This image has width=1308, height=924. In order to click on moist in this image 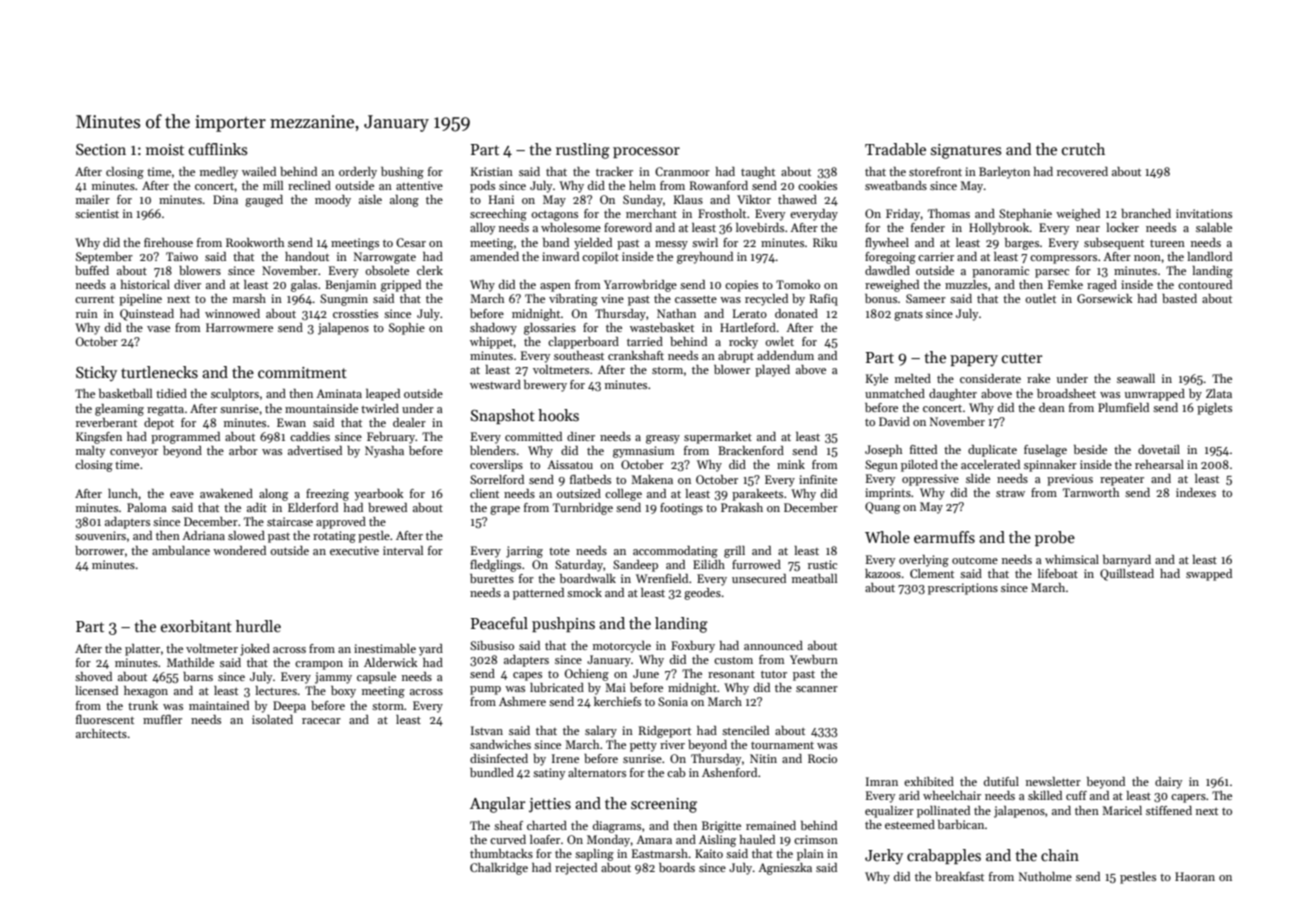, I will do `click(165, 149)`.
